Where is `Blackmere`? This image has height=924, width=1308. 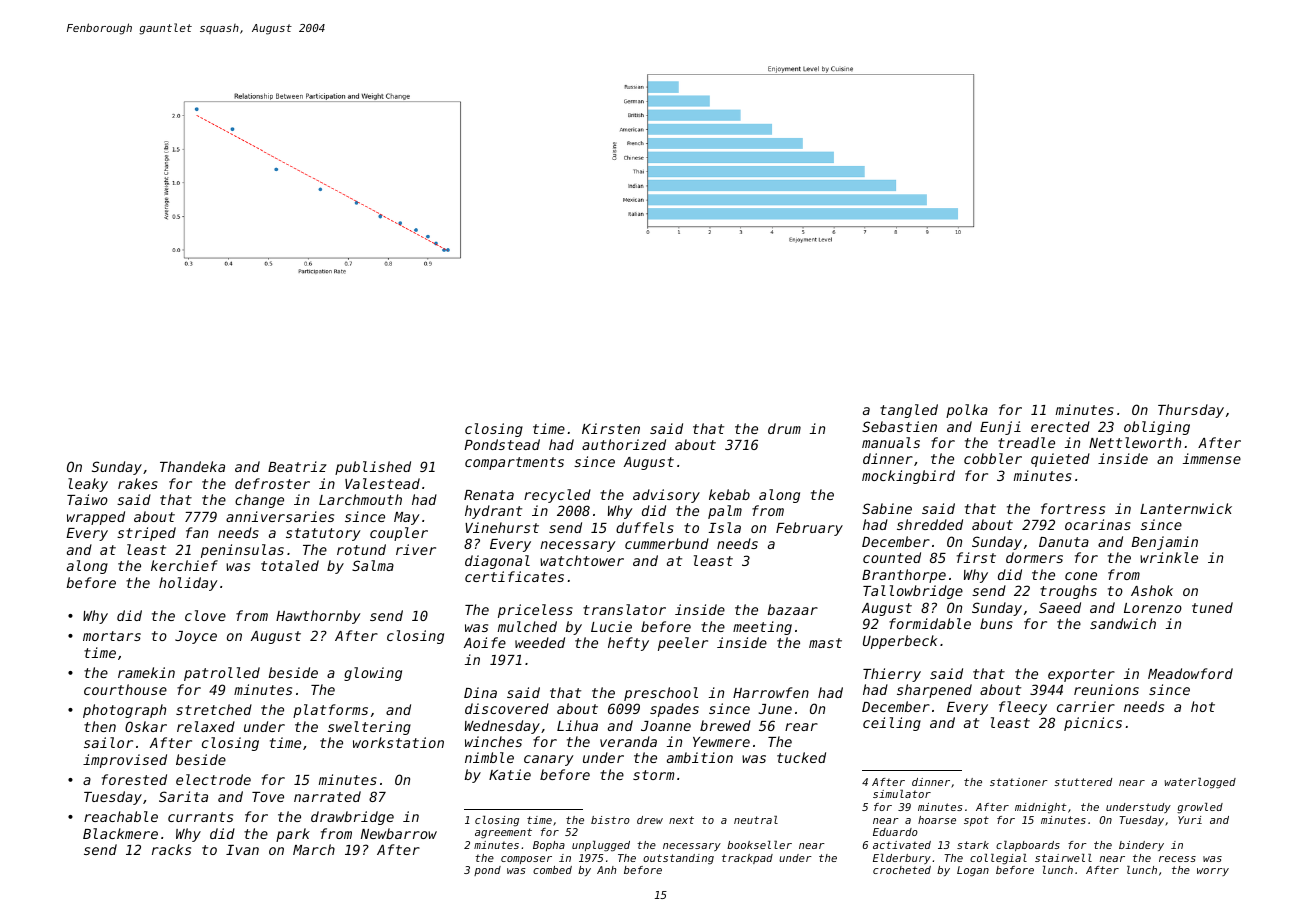
Blackmere is located at coordinates (120, 833).
